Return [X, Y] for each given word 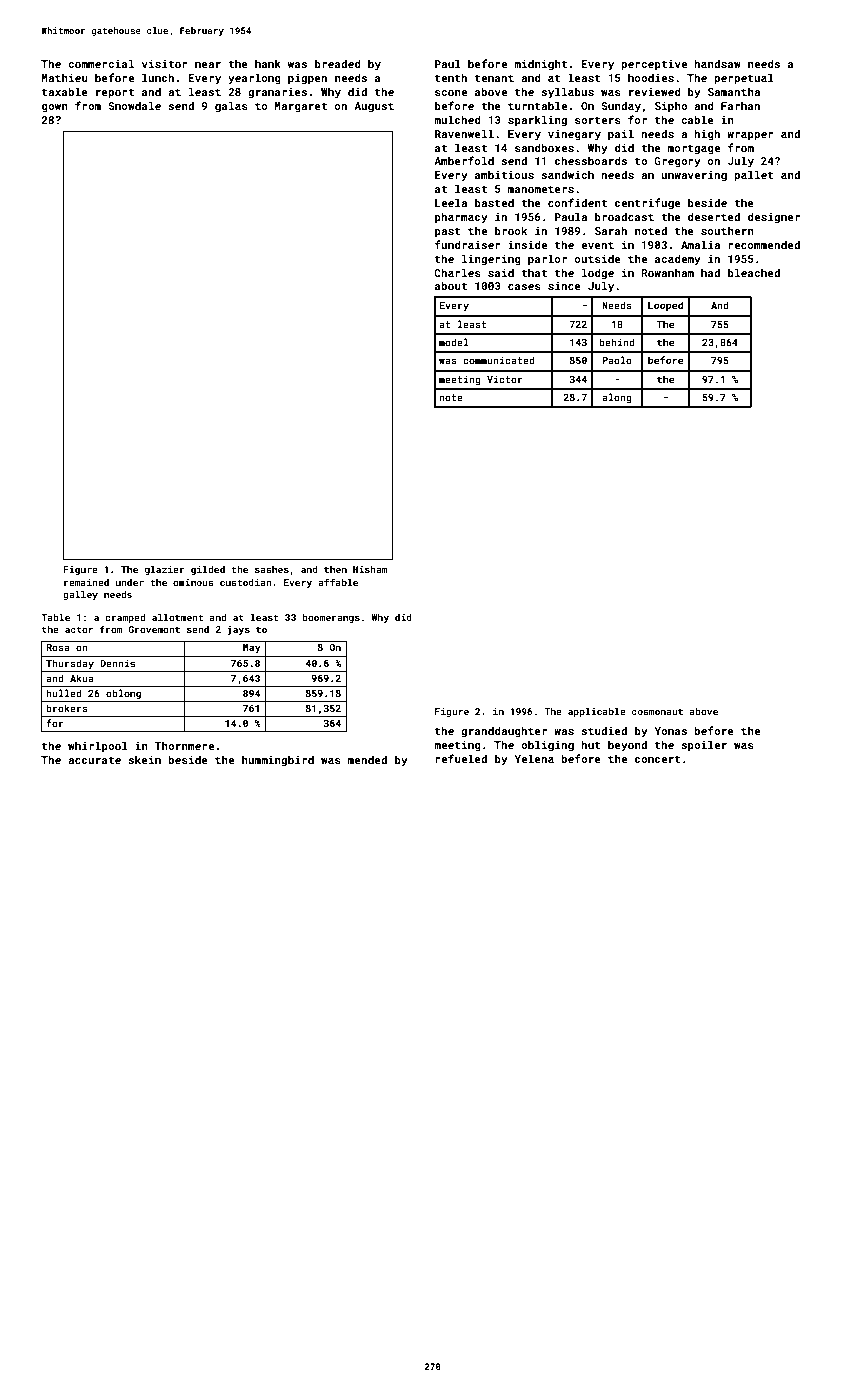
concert [658, 759]
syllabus [567, 93]
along [617, 398]
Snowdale [134, 105]
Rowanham [667, 272]
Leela [451, 202]
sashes [272, 569]
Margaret [301, 107]
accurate [94, 760]
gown [55, 108]
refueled [461, 758]
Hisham [370, 569]
